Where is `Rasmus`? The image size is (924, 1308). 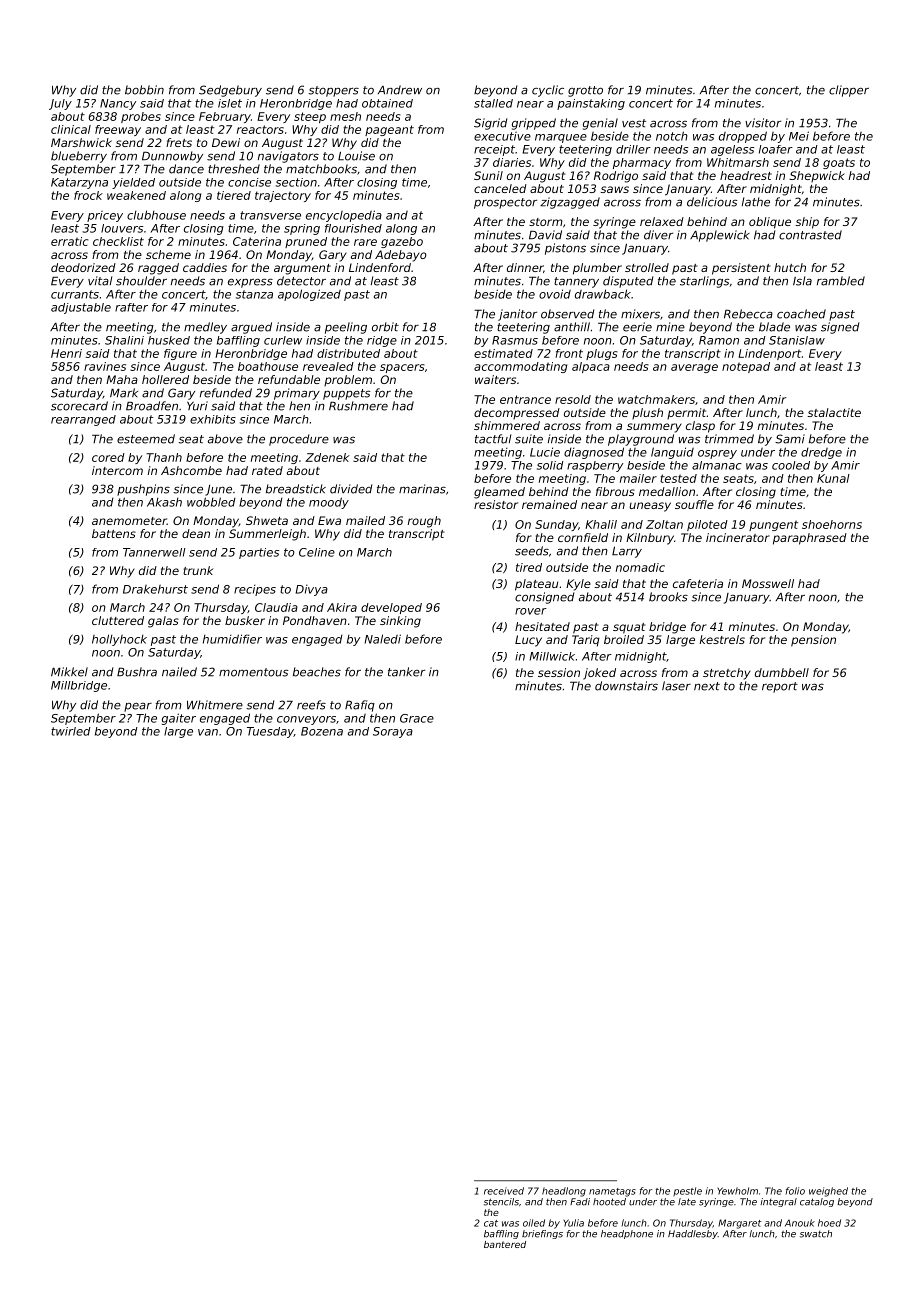
Rasmus is located at coordinates (515, 340).
